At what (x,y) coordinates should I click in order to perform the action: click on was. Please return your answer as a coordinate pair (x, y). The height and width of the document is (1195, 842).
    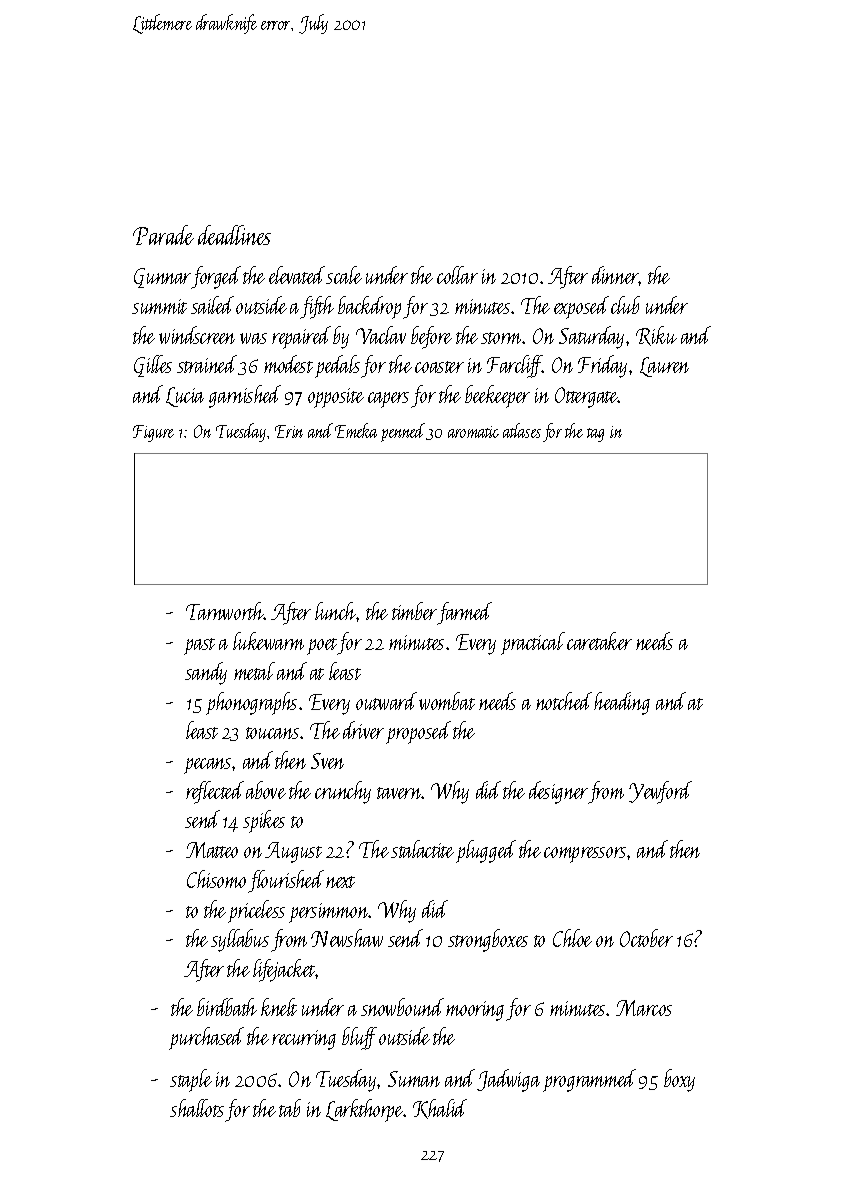
    Looking at the image, I should click on (253, 338).
